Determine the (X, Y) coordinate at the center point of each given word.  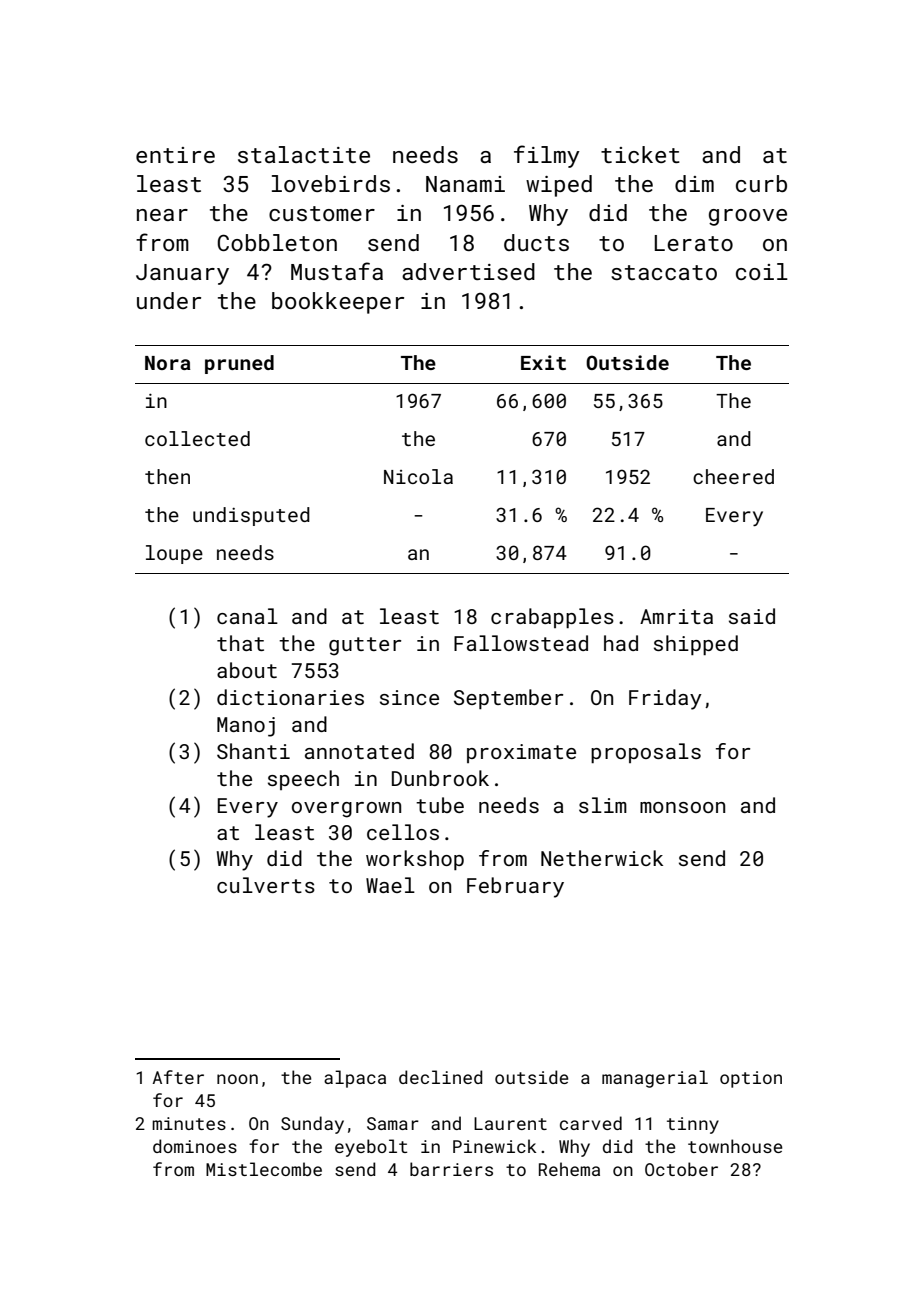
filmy (547, 156)
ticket (640, 154)
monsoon (682, 807)
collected (197, 438)
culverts (266, 885)
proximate (521, 753)
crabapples (552, 618)
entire (175, 155)
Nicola (418, 476)
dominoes (195, 1146)
